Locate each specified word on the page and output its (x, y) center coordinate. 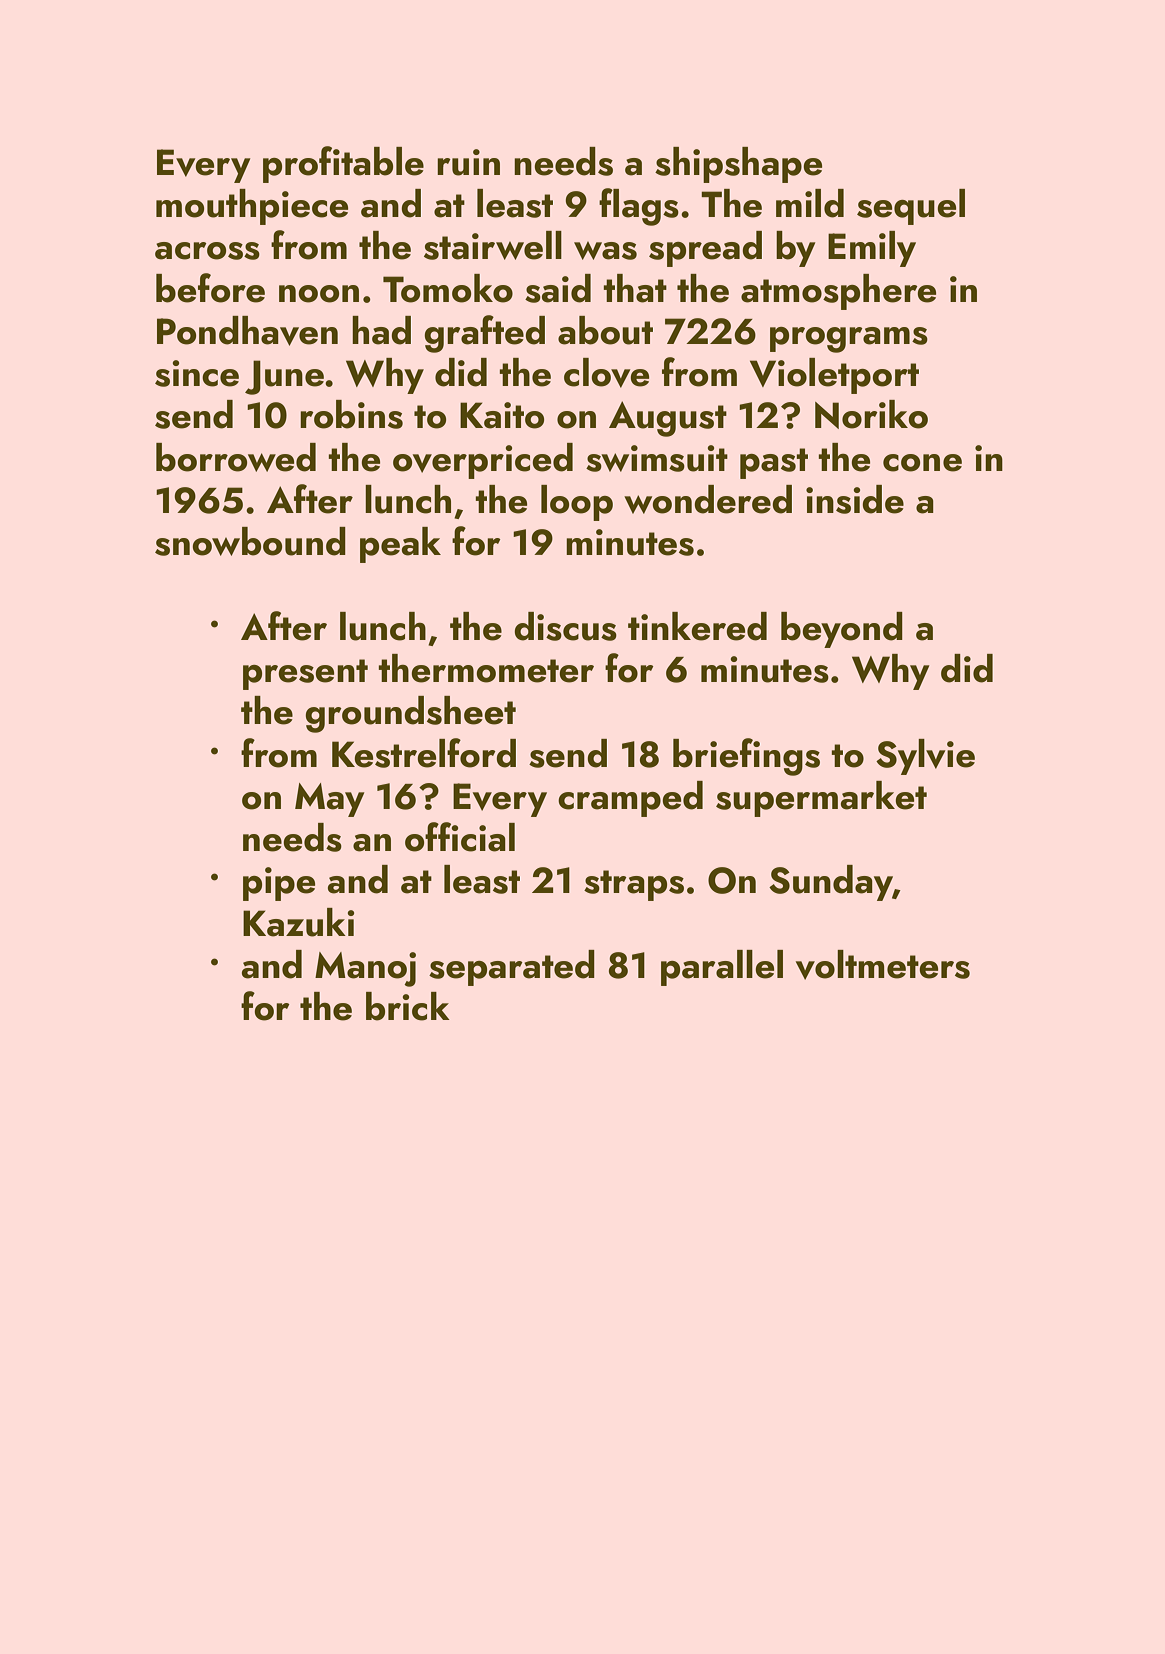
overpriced (483, 461)
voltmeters (883, 965)
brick (408, 1006)
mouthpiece (252, 207)
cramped (630, 799)
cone (922, 463)
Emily (872, 249)
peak (400, 545)
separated (512, 968)
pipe (279, 884)
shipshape (738, 165)
